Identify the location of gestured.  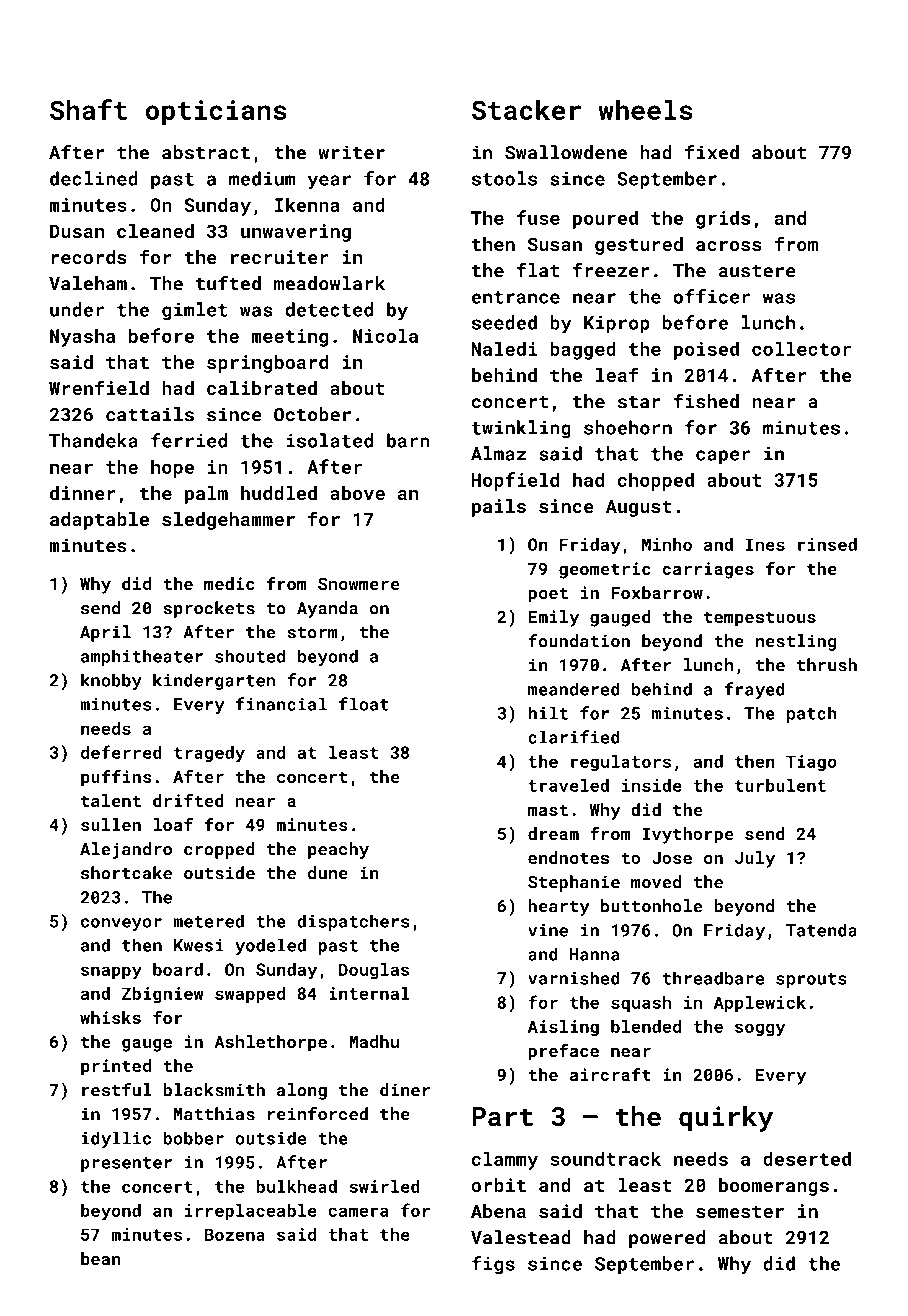
(639, 246).
